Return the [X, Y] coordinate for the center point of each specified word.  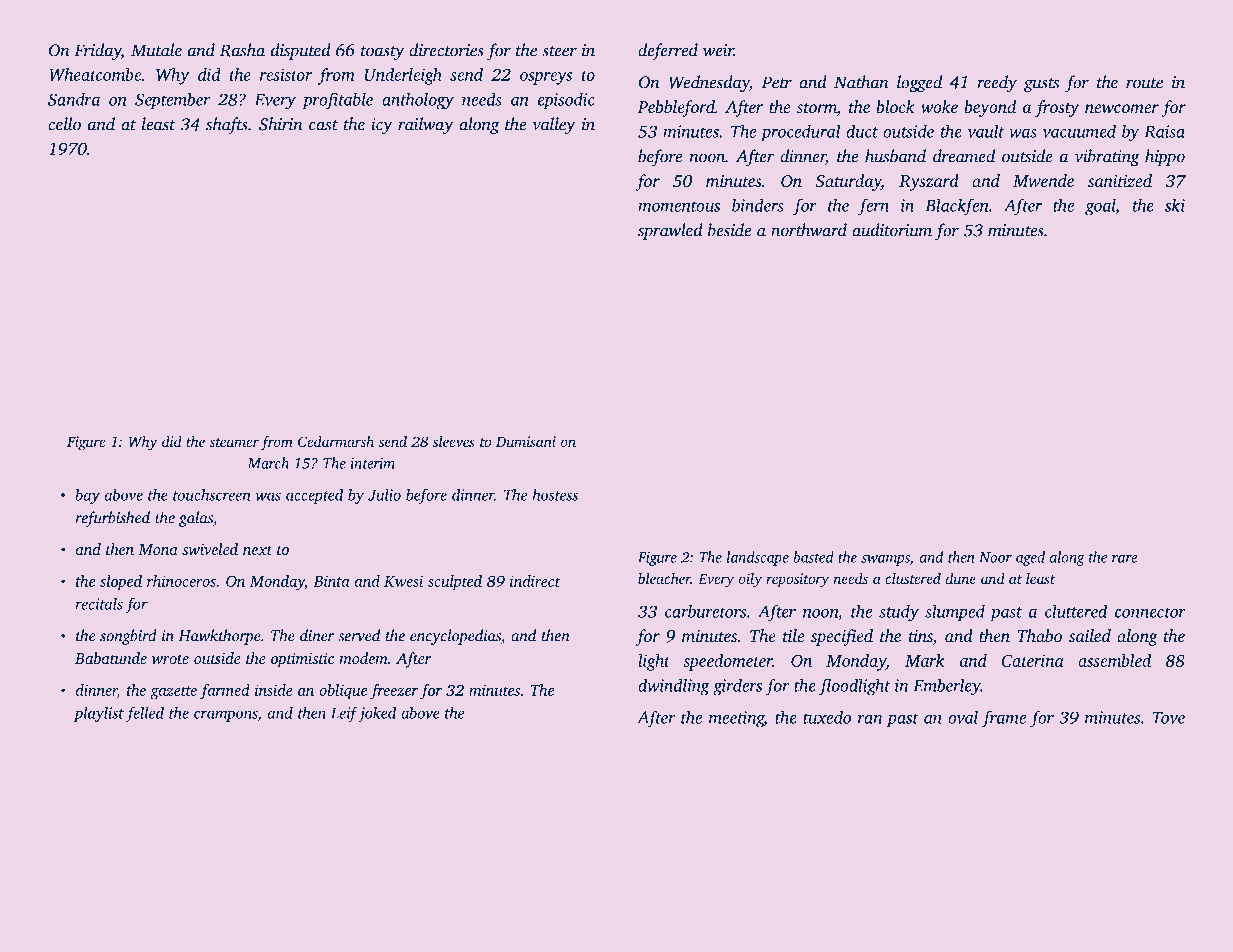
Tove [1169, 718]
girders [737, 686]
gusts [1041, 85]
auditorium [892, 230]
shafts [227, 125]
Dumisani [526, 441]
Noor [995, 557]
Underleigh [403, 76]
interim [373, 463]
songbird [128, 637]
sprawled [670, 231]
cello [64, 124]
